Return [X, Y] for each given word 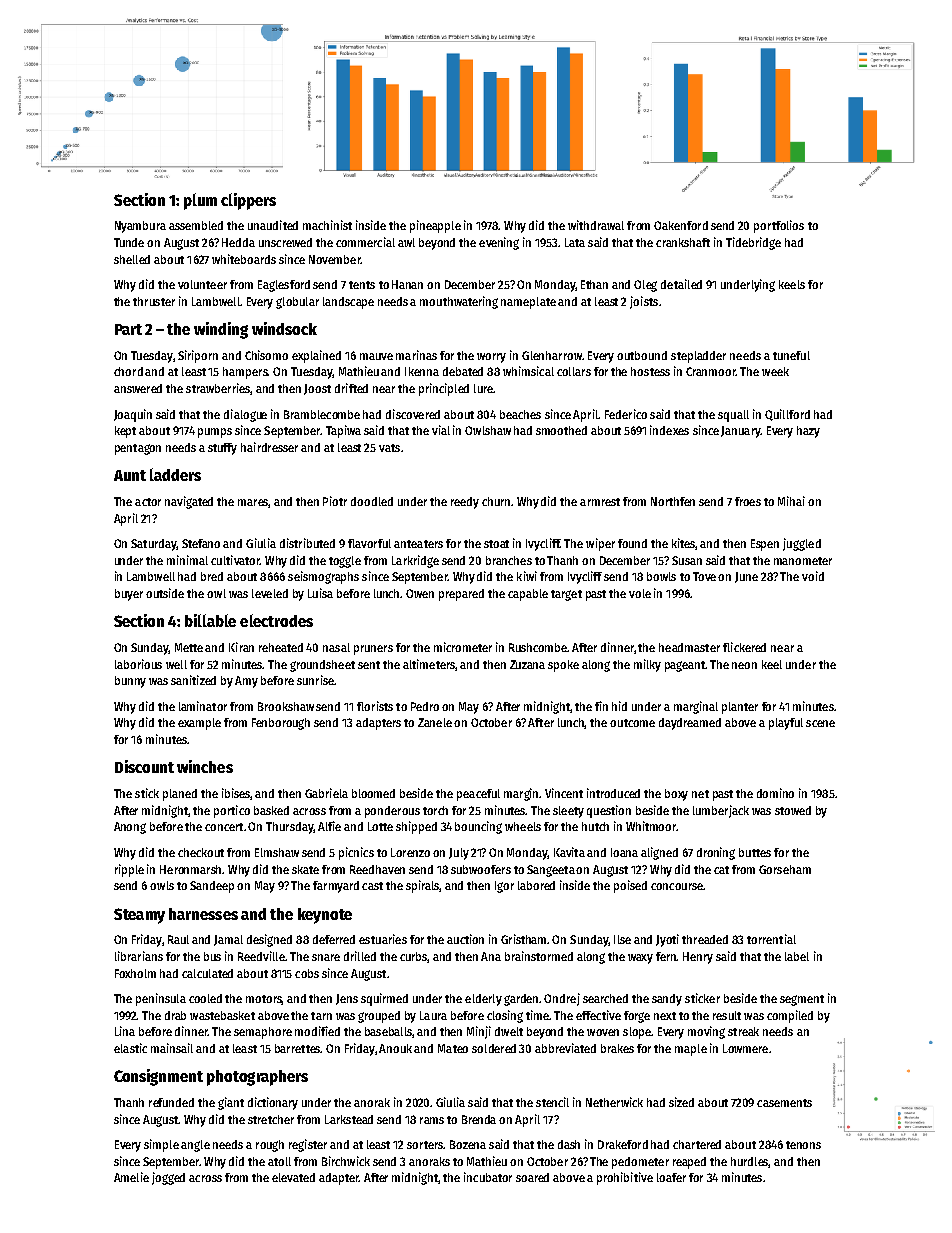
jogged [168, 1178]
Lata [575, 242]
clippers [248, 201]
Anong [130, 828]
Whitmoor [651, 826]
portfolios [779, 226]
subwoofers [481, 869]
